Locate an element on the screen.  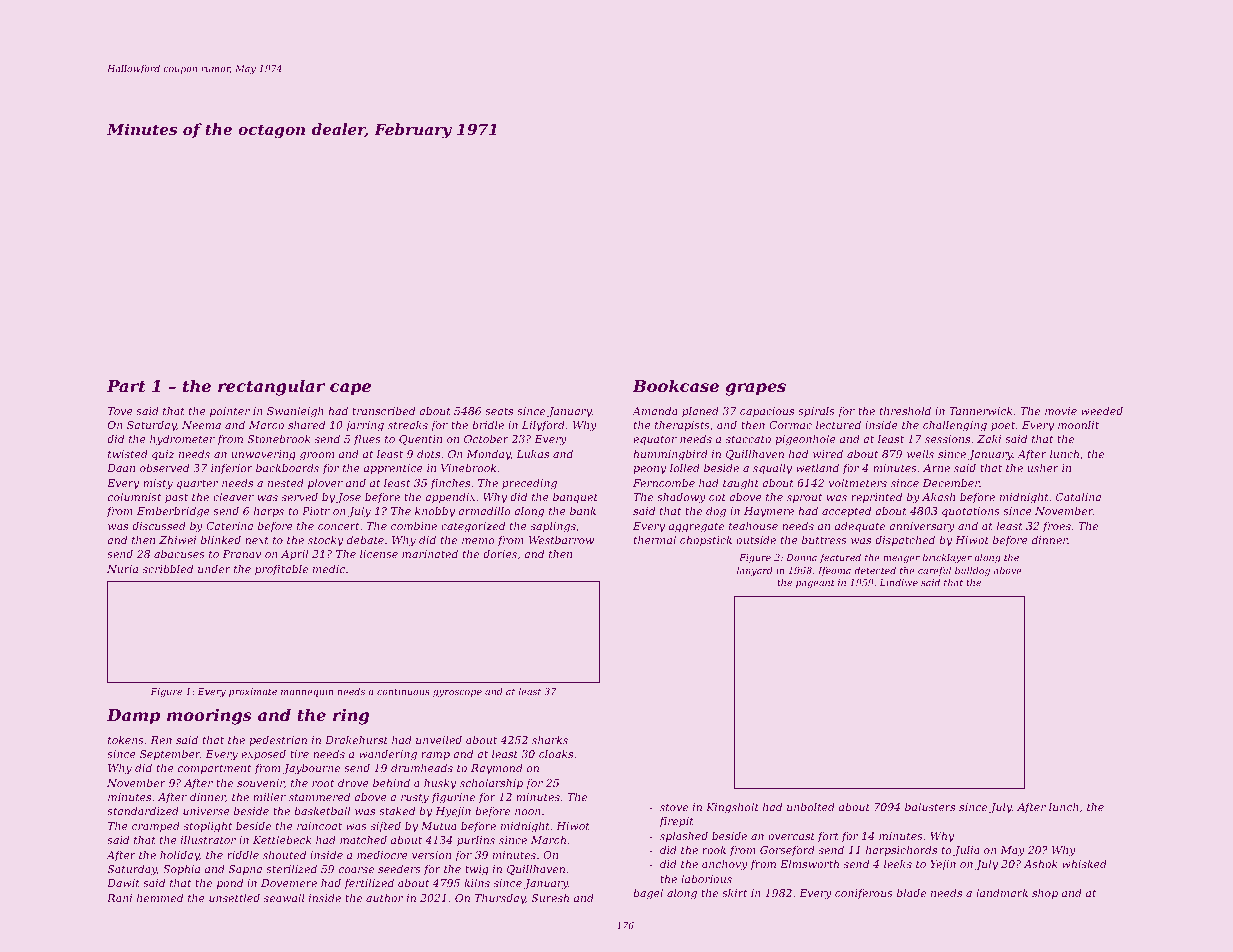
mannequin is located at coordinates (307, 692).
